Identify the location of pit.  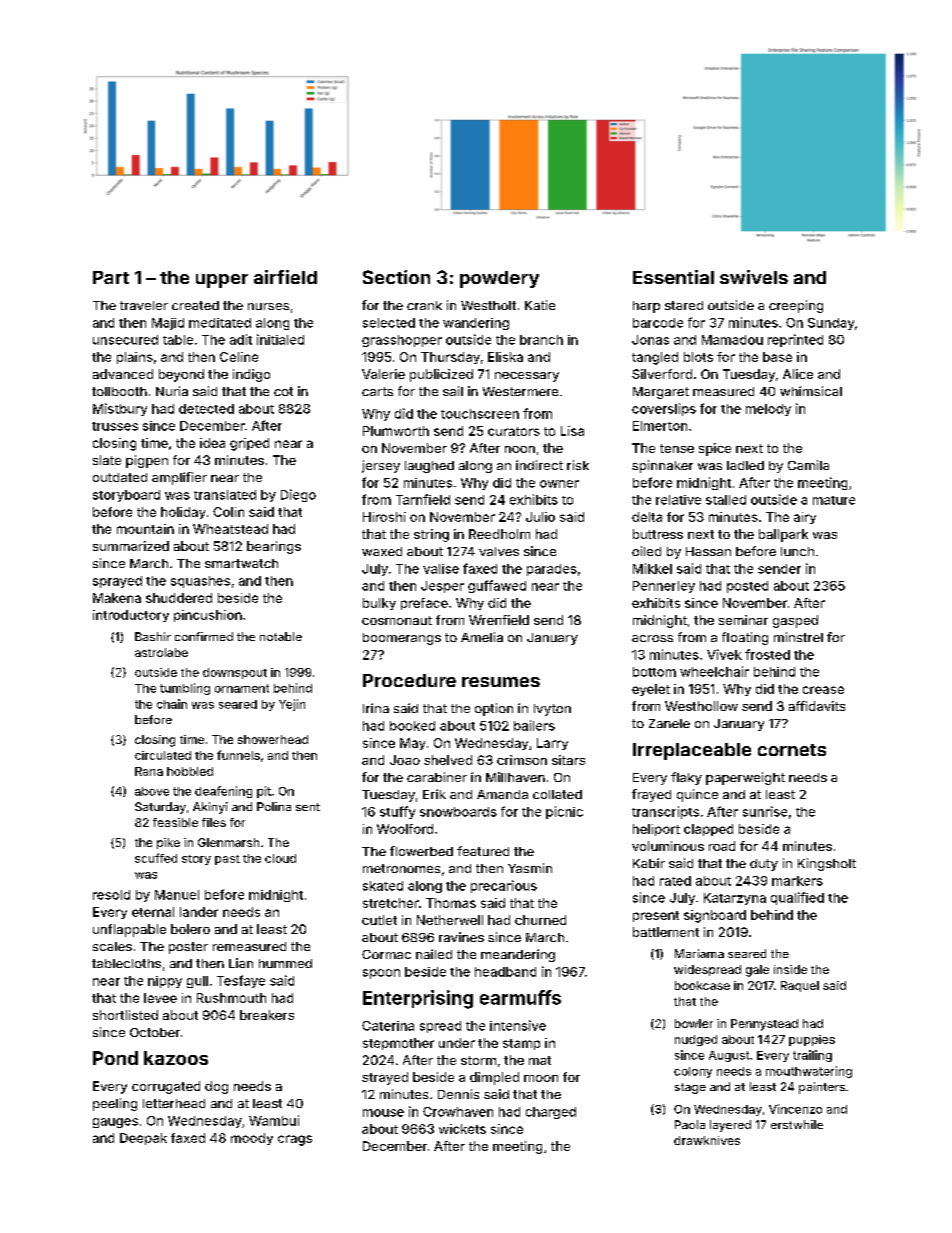
(264, 792).
